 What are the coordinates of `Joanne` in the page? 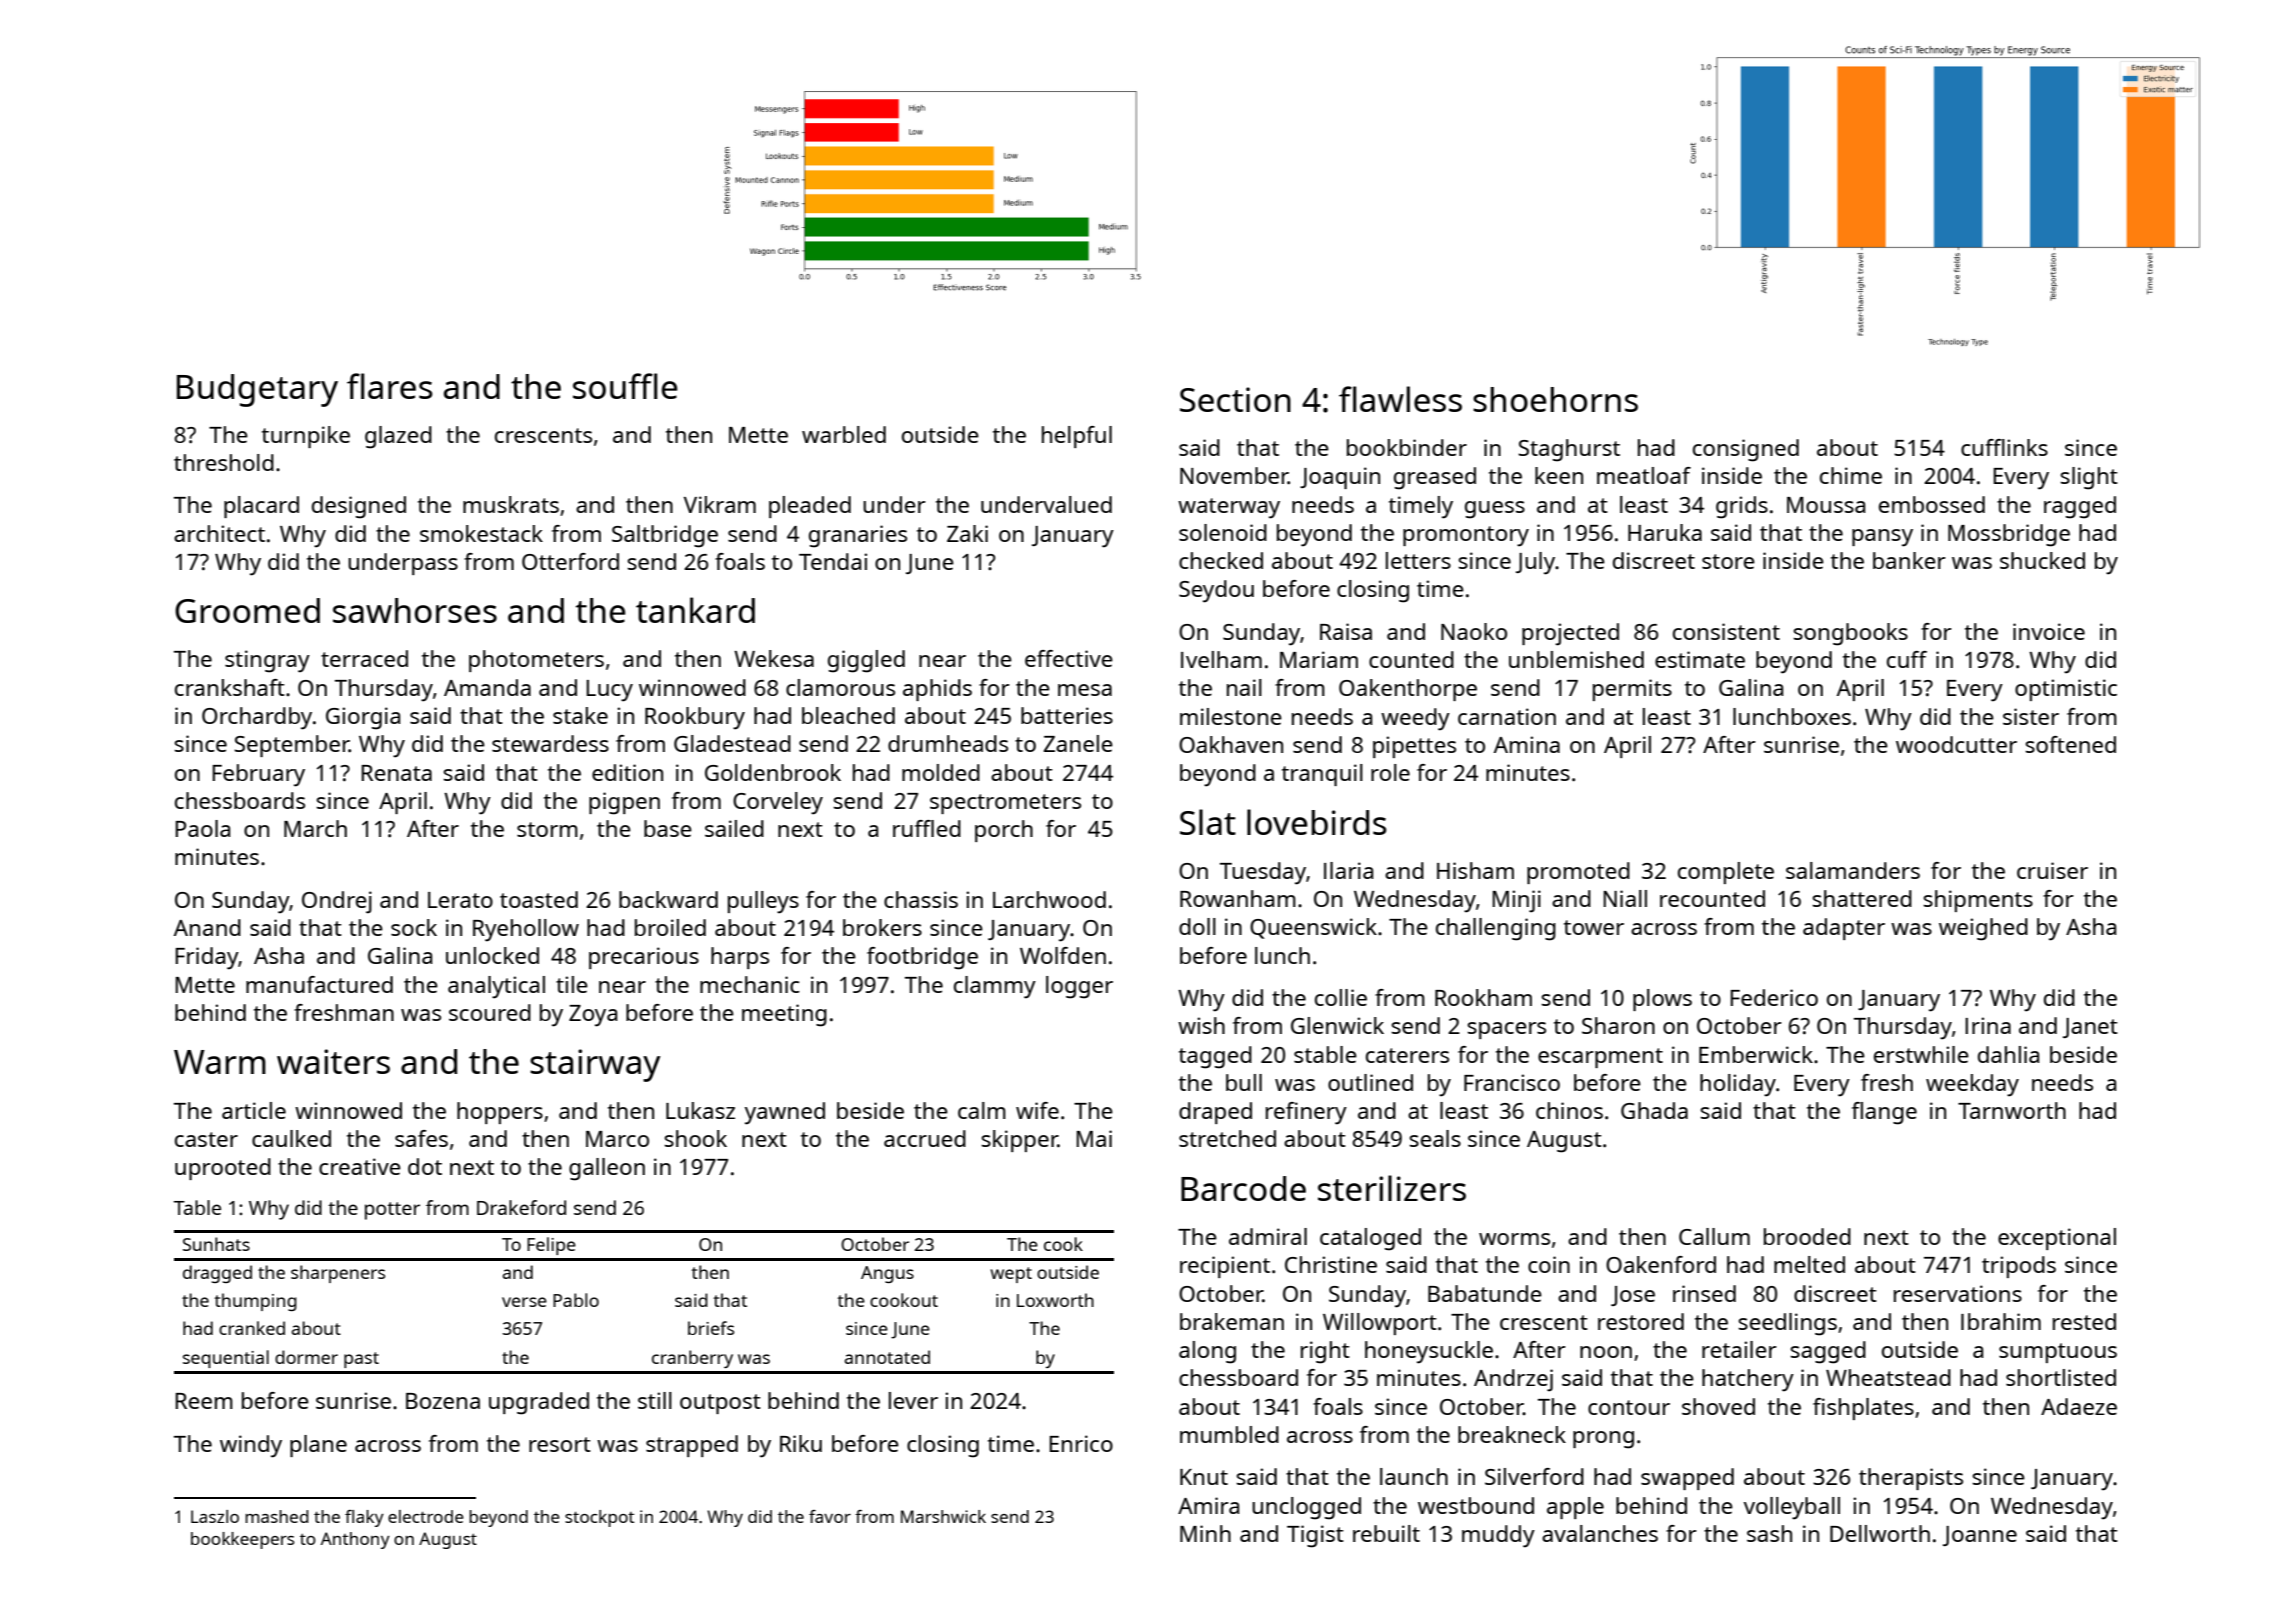 It's located at (1980, 1536).
